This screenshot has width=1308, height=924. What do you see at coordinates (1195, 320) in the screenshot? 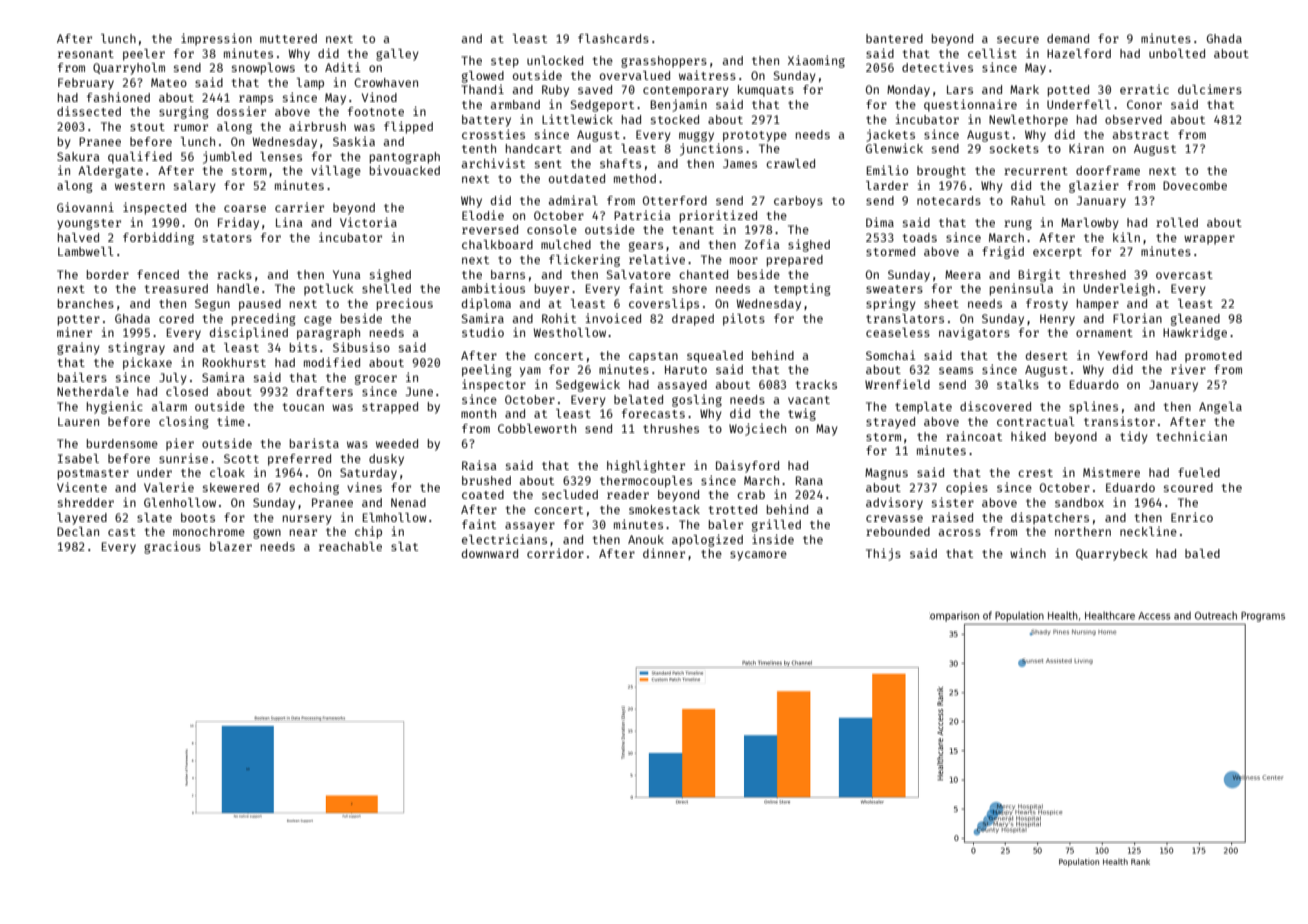
I see `gleaned` at bounding box center [1195, 320].
